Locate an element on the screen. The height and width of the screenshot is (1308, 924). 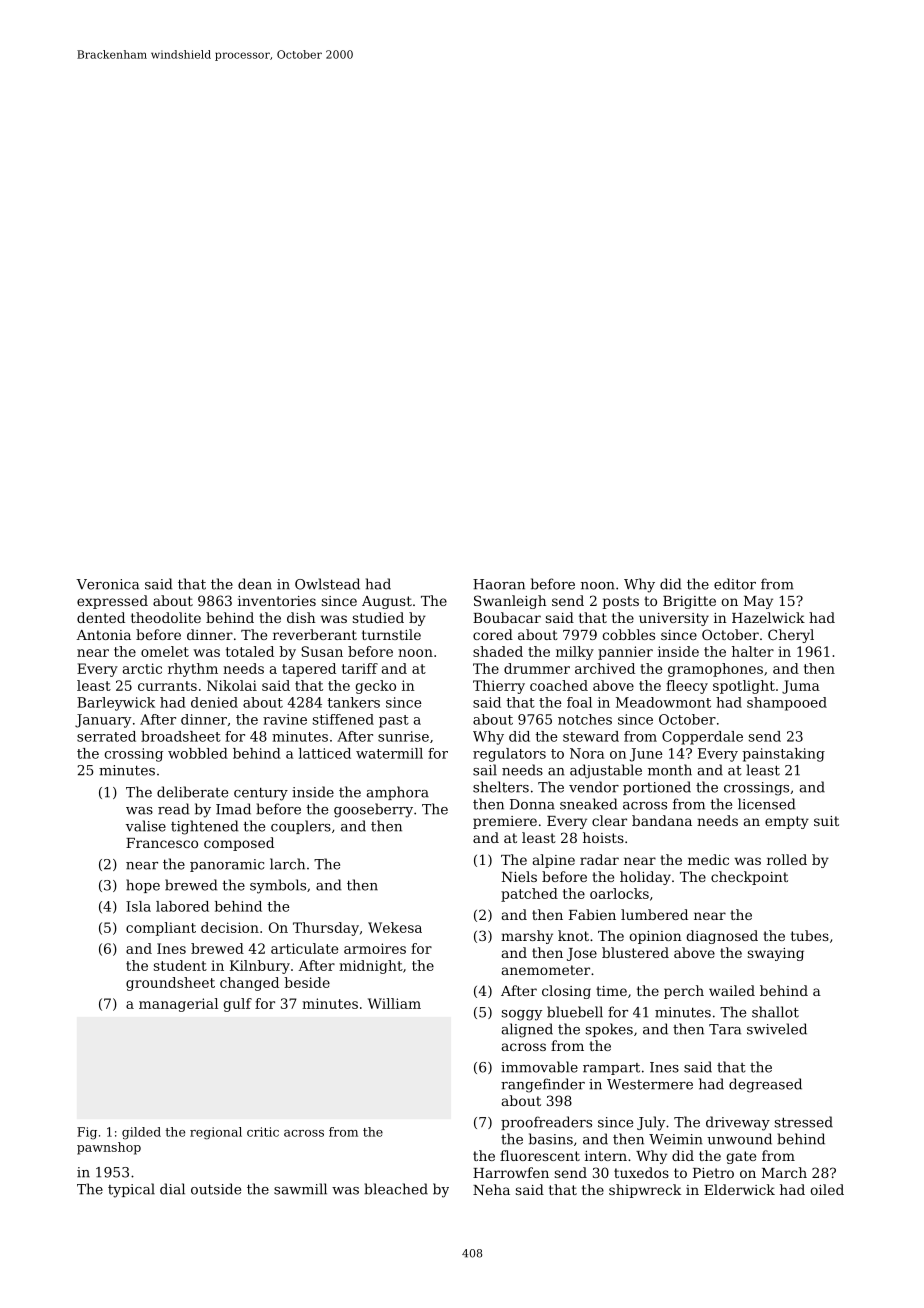
spotlight is located at coordinates (744, 687).
